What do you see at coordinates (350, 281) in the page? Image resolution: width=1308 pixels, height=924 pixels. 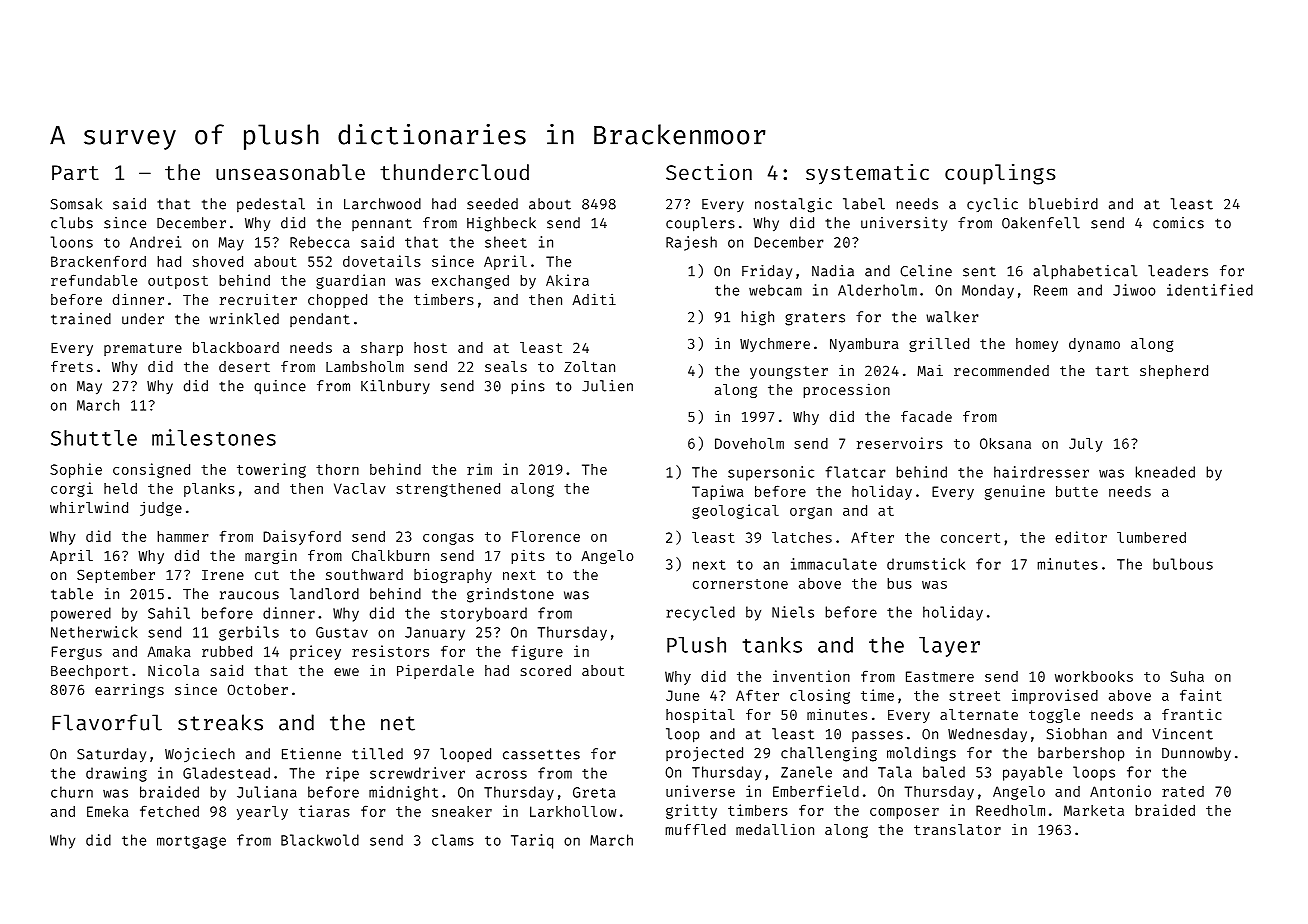 I see `guardian` at bounding box center [350, 281].
